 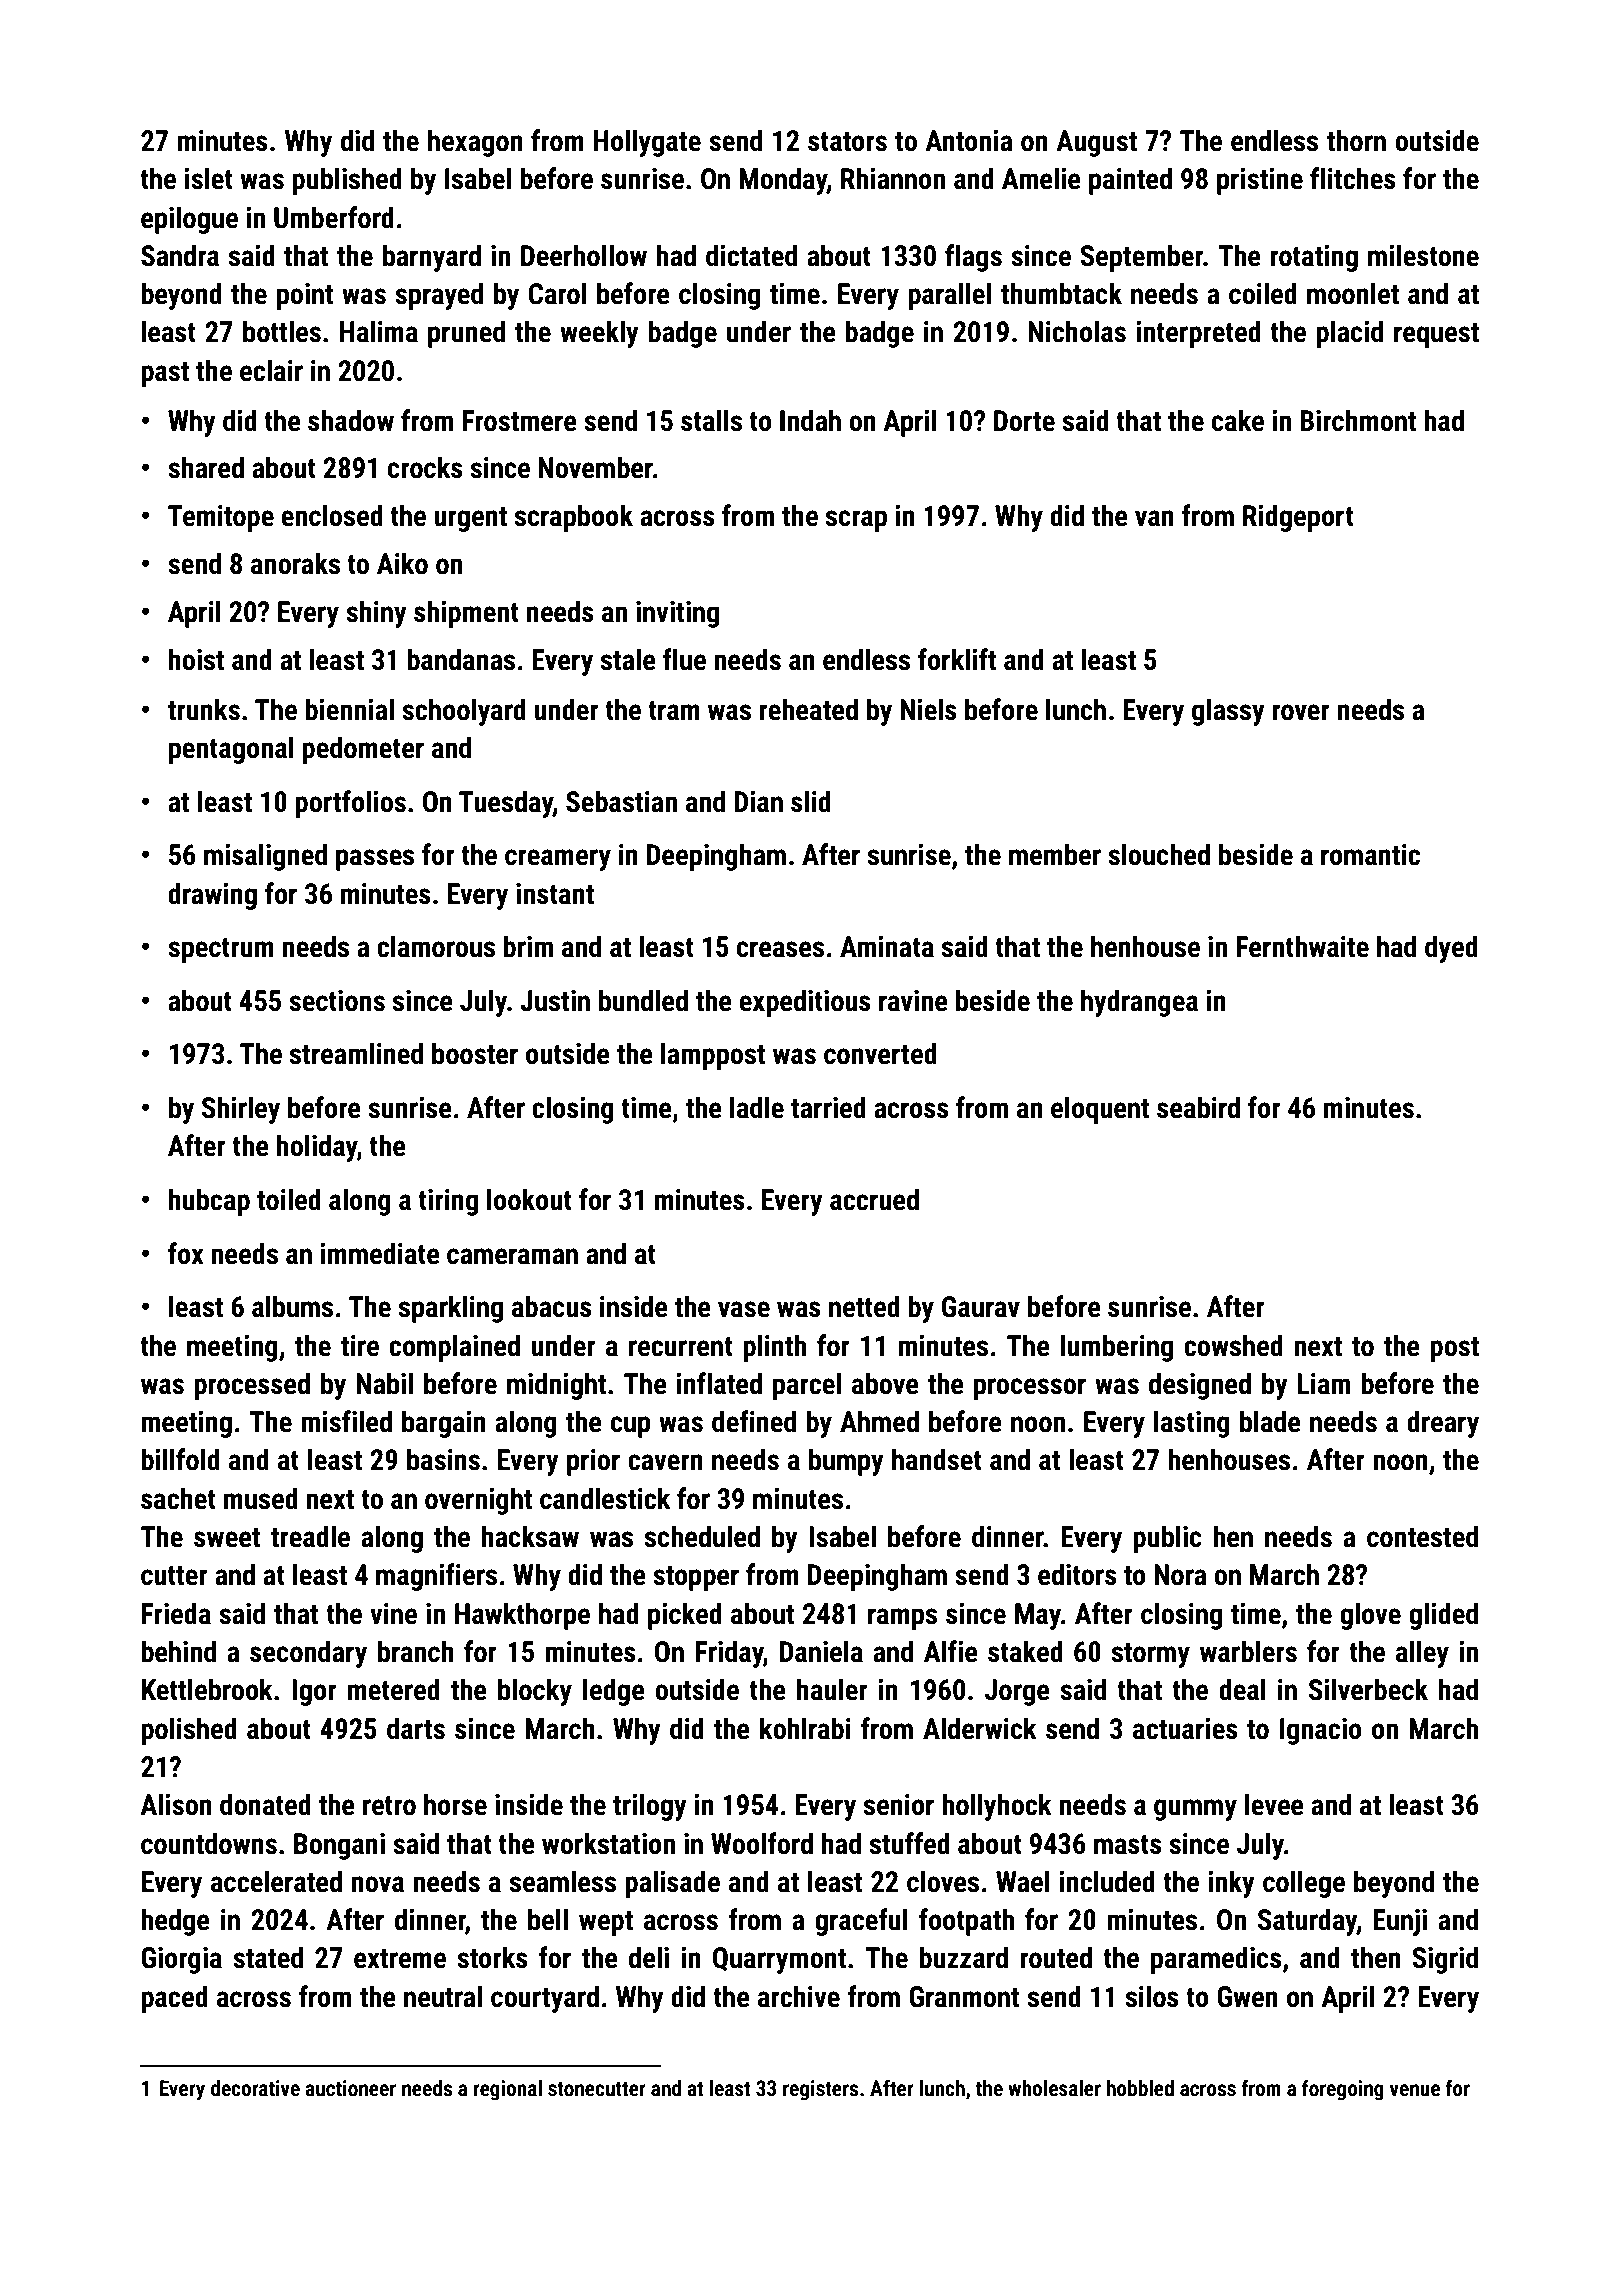 What do you see at coordinates (949, 296) in the document?
I see `parallel` at bounding box center [949, 296].
